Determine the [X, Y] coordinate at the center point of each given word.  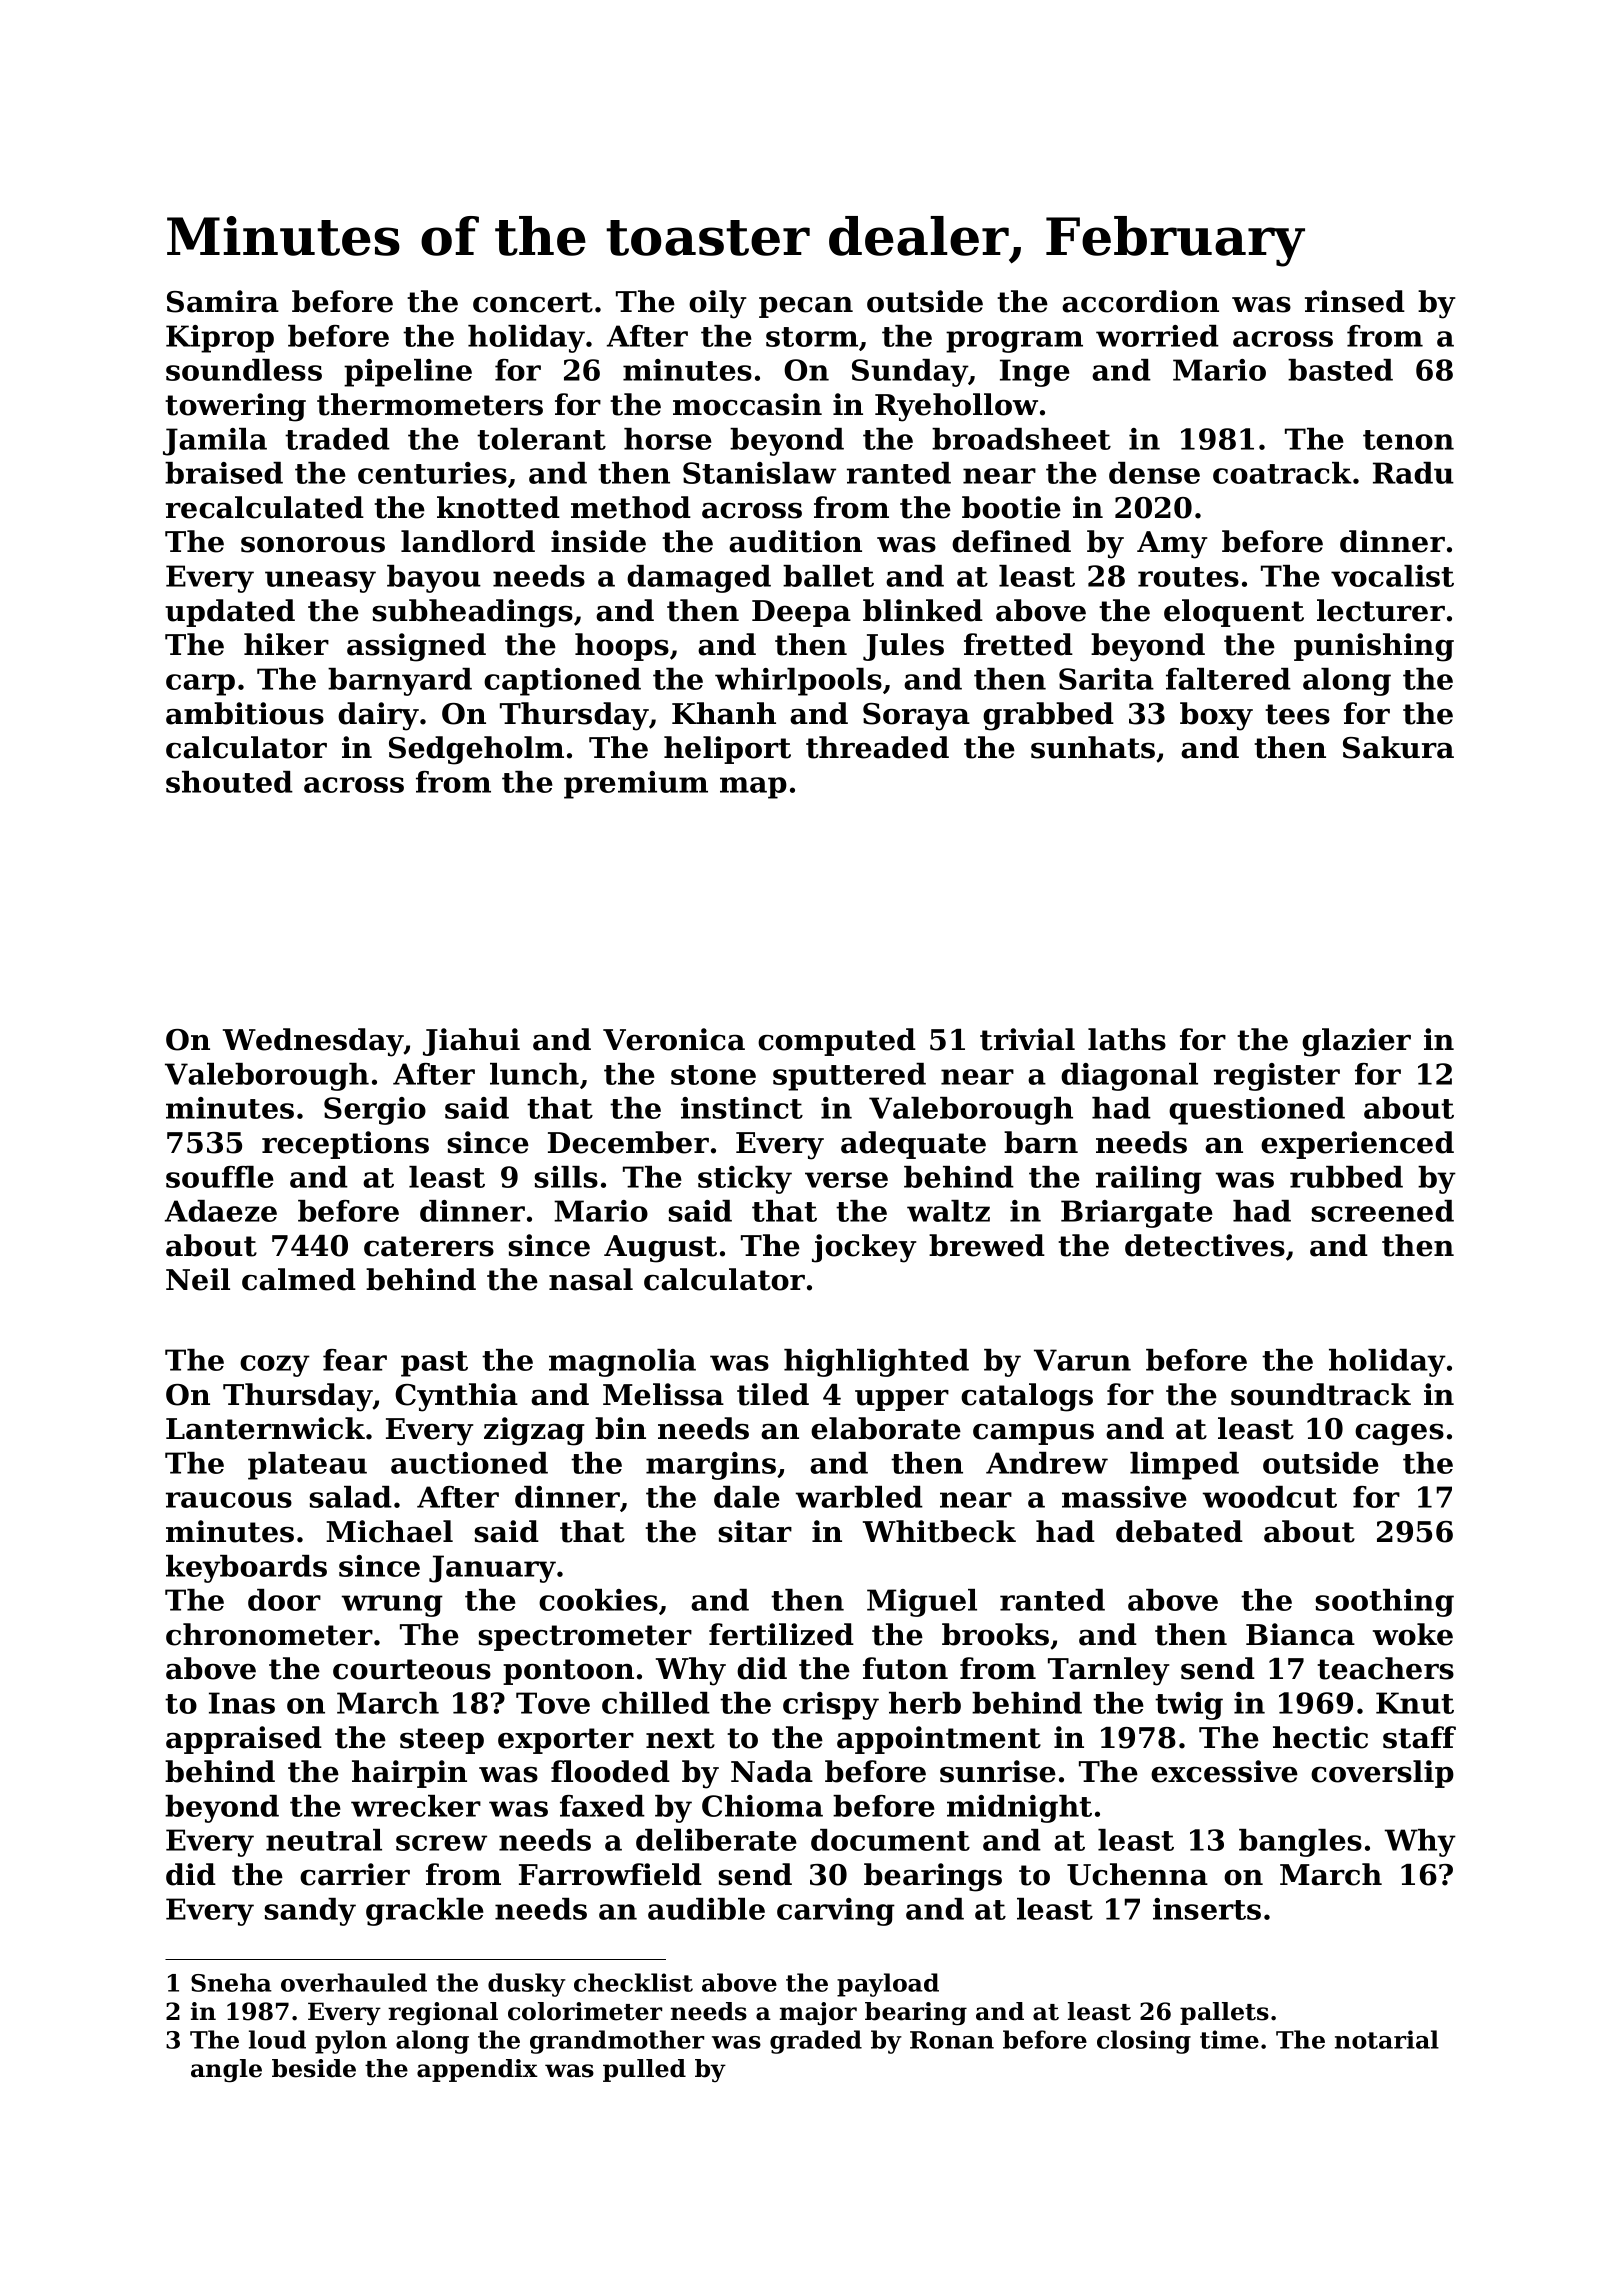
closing [1144, 2042]
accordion [1140, 301]
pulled [644, 2070]
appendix [477, 2070]
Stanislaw [759, 473]
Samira [223, 301]
